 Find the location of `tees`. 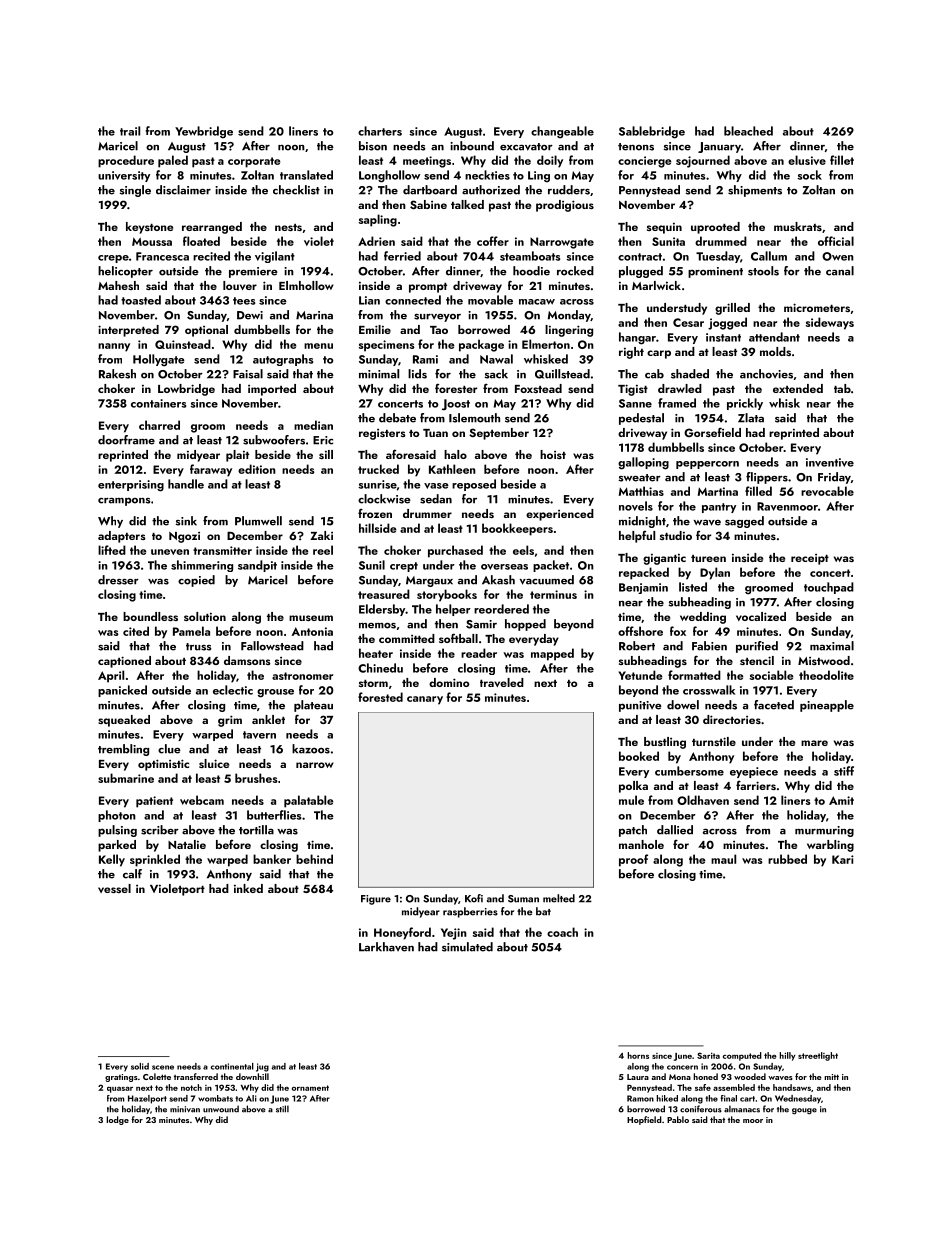

tees is located at coordinates (244, 301).
